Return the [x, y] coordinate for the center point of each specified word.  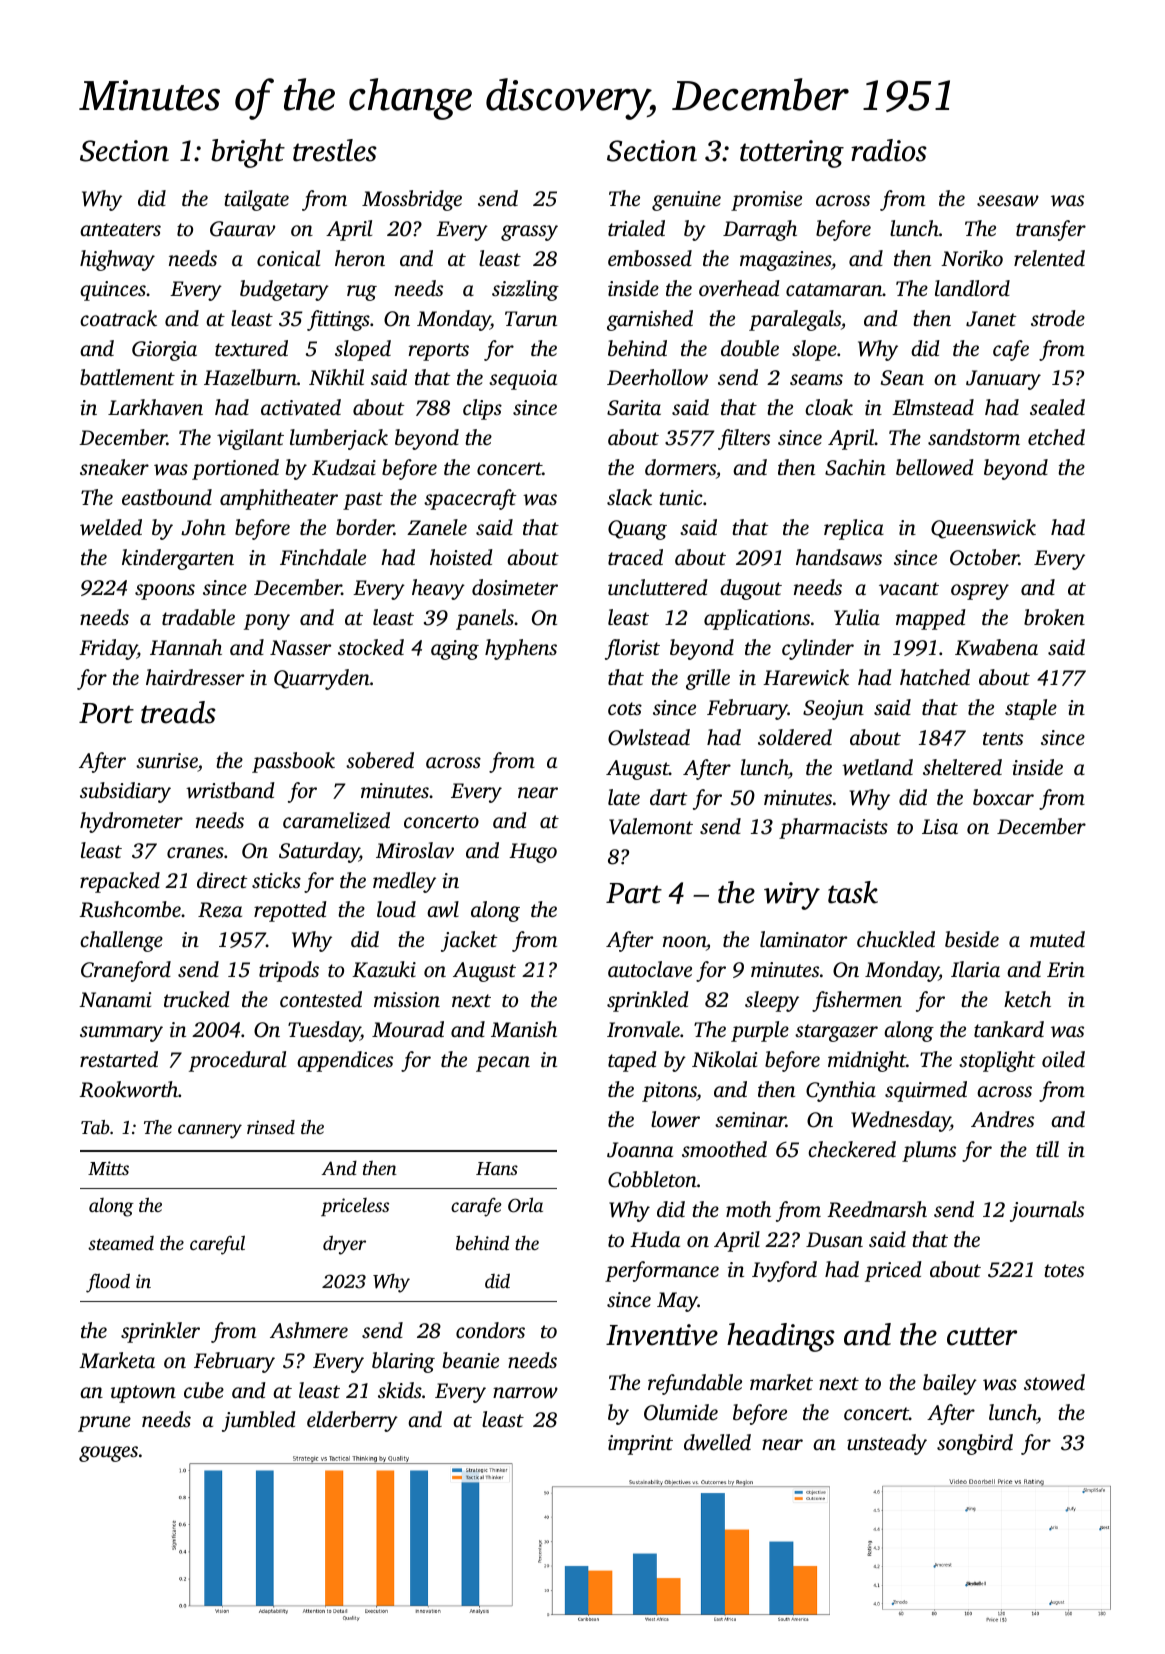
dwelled [717, 1442]
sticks [276, 880]
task [853, 892]
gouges [108, 1454]
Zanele [437, 527]
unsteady [887, 1444]
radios [889, 150]
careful [217, 1245]
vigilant [250, 439]
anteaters [120, 229]
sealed [1057, 407]
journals [1047, 1211]
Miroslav [415, 850]
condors [490, 1330]
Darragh [760, 230]
